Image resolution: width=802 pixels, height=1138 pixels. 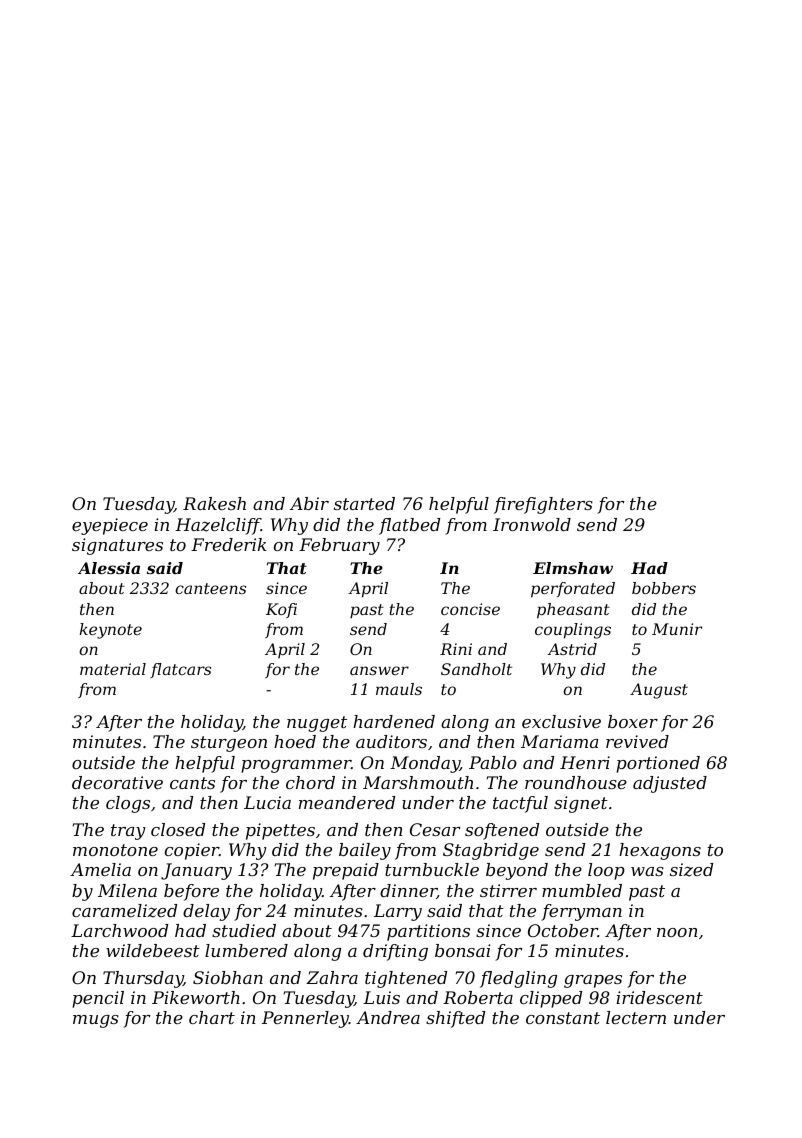 I want to click on portioned, so click(x=658, y=764).
